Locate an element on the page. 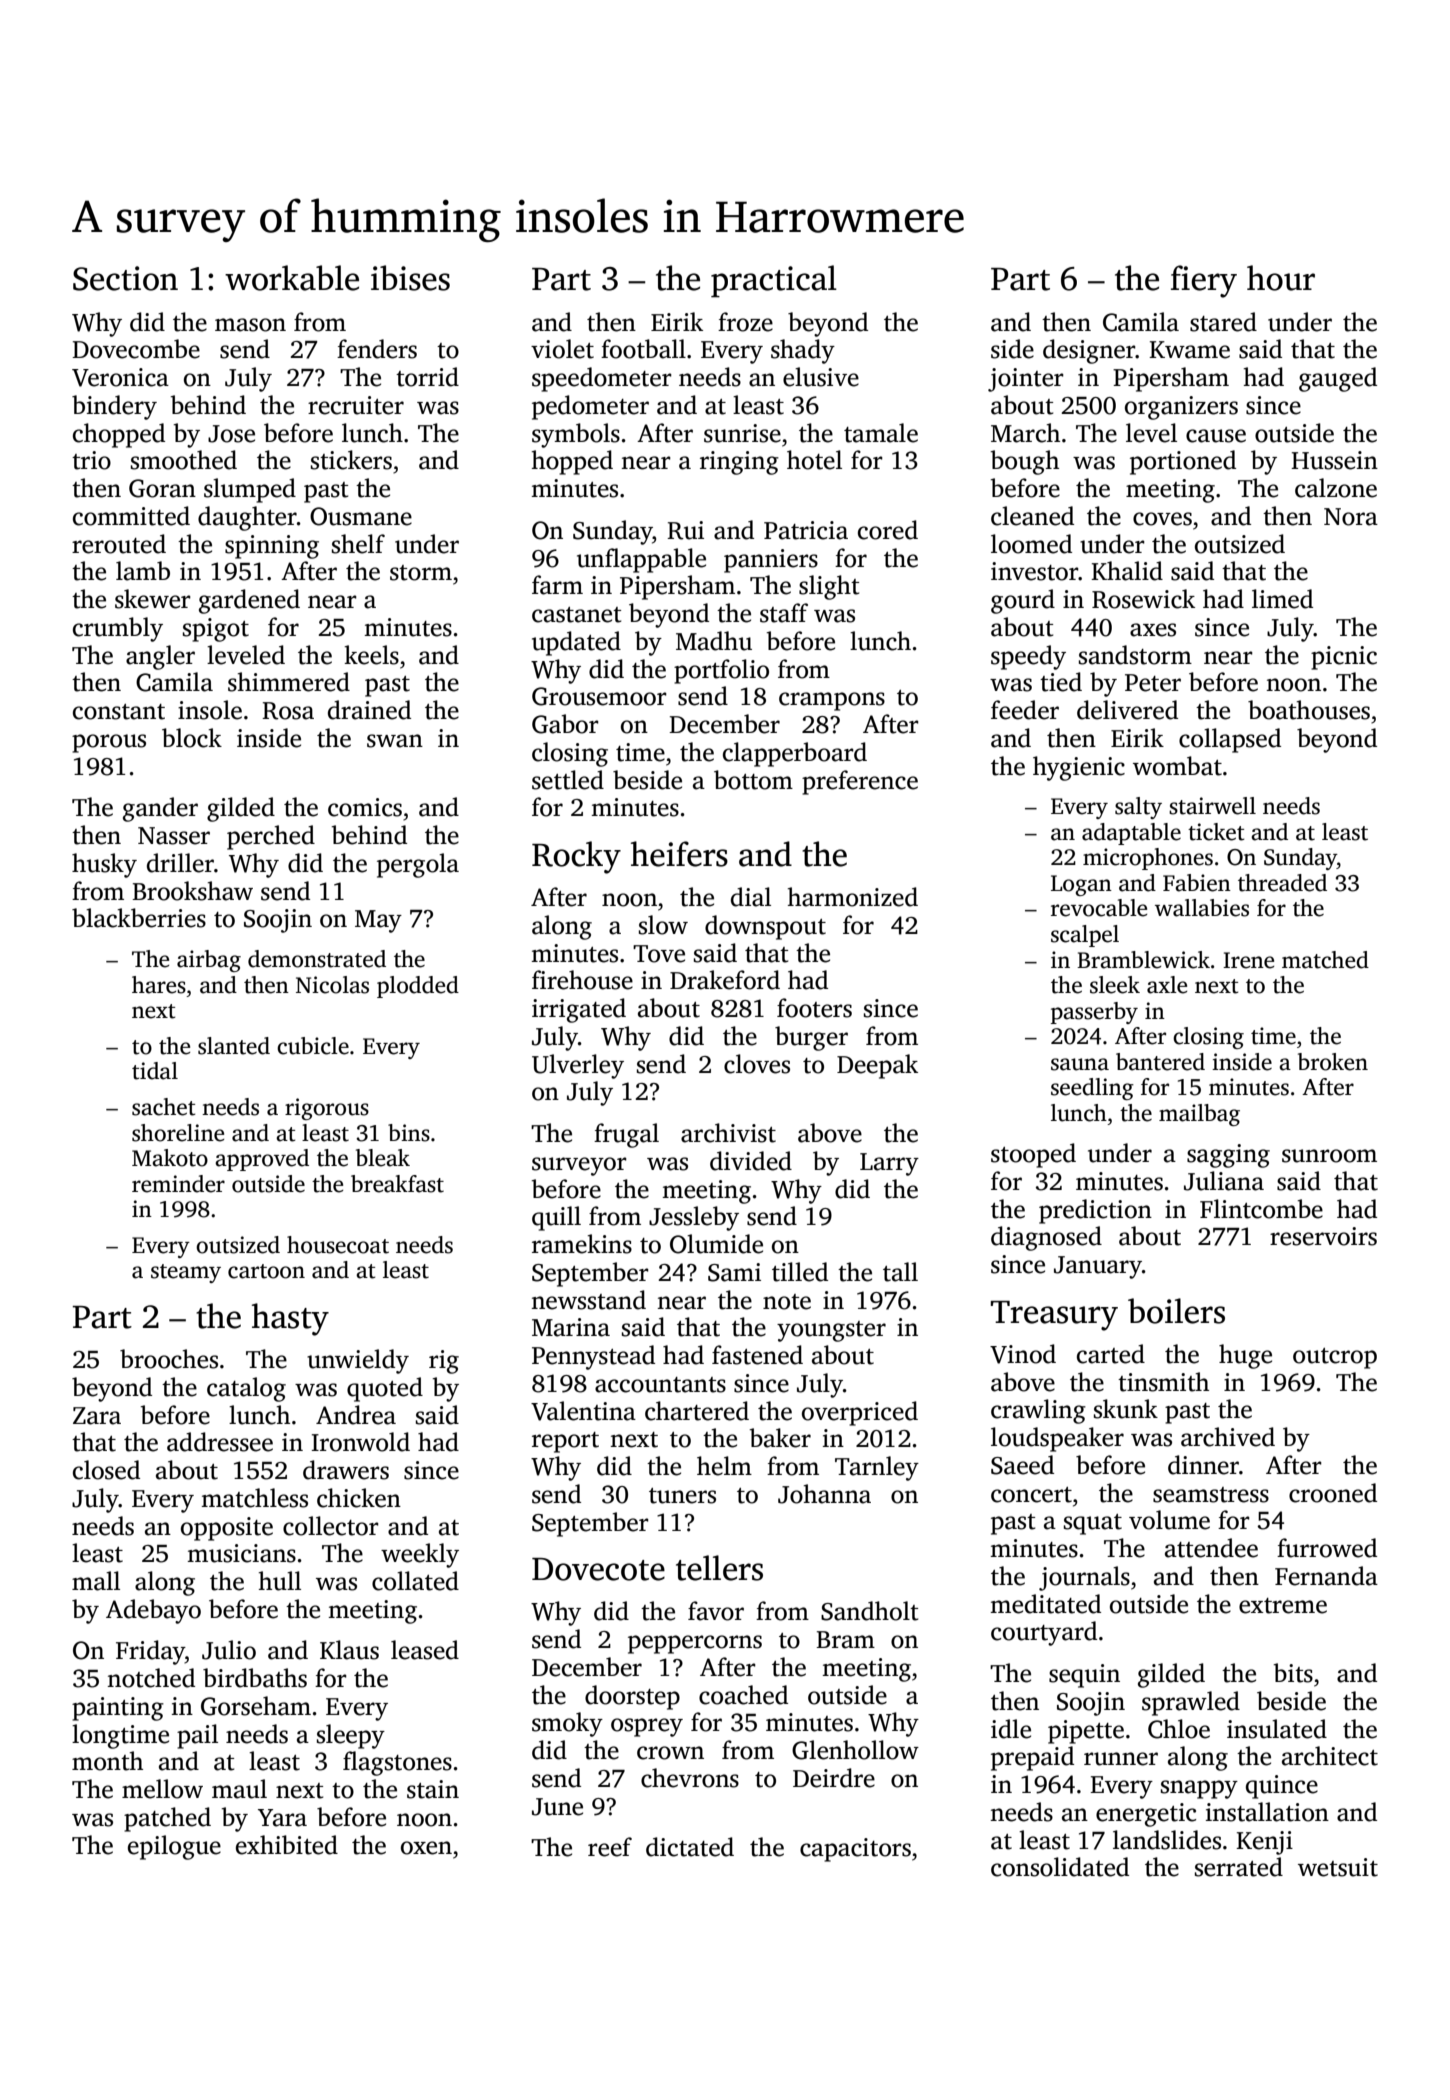  speedometer is located at coordinates (602, 379).
